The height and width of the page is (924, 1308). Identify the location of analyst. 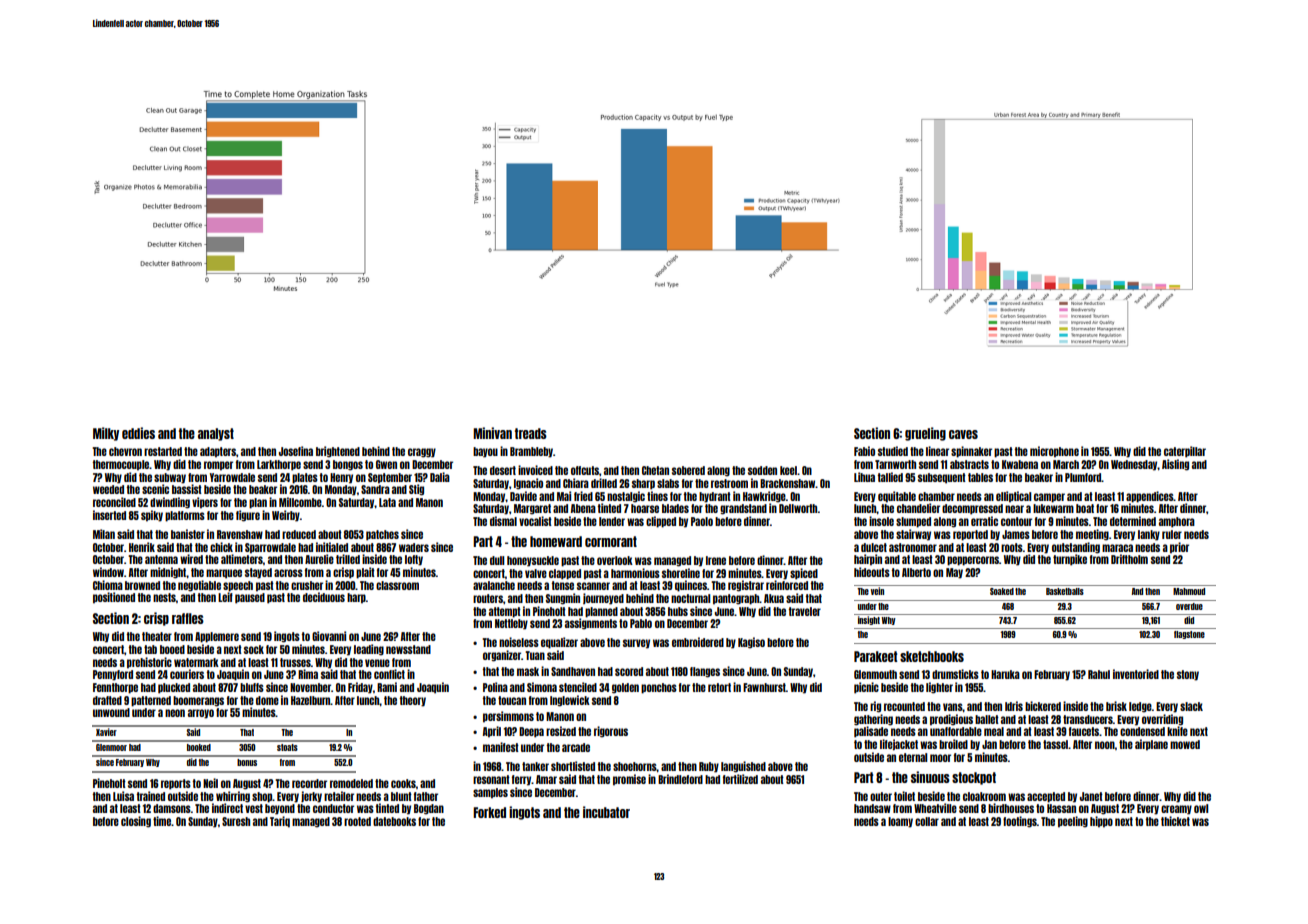
(216, 434).
